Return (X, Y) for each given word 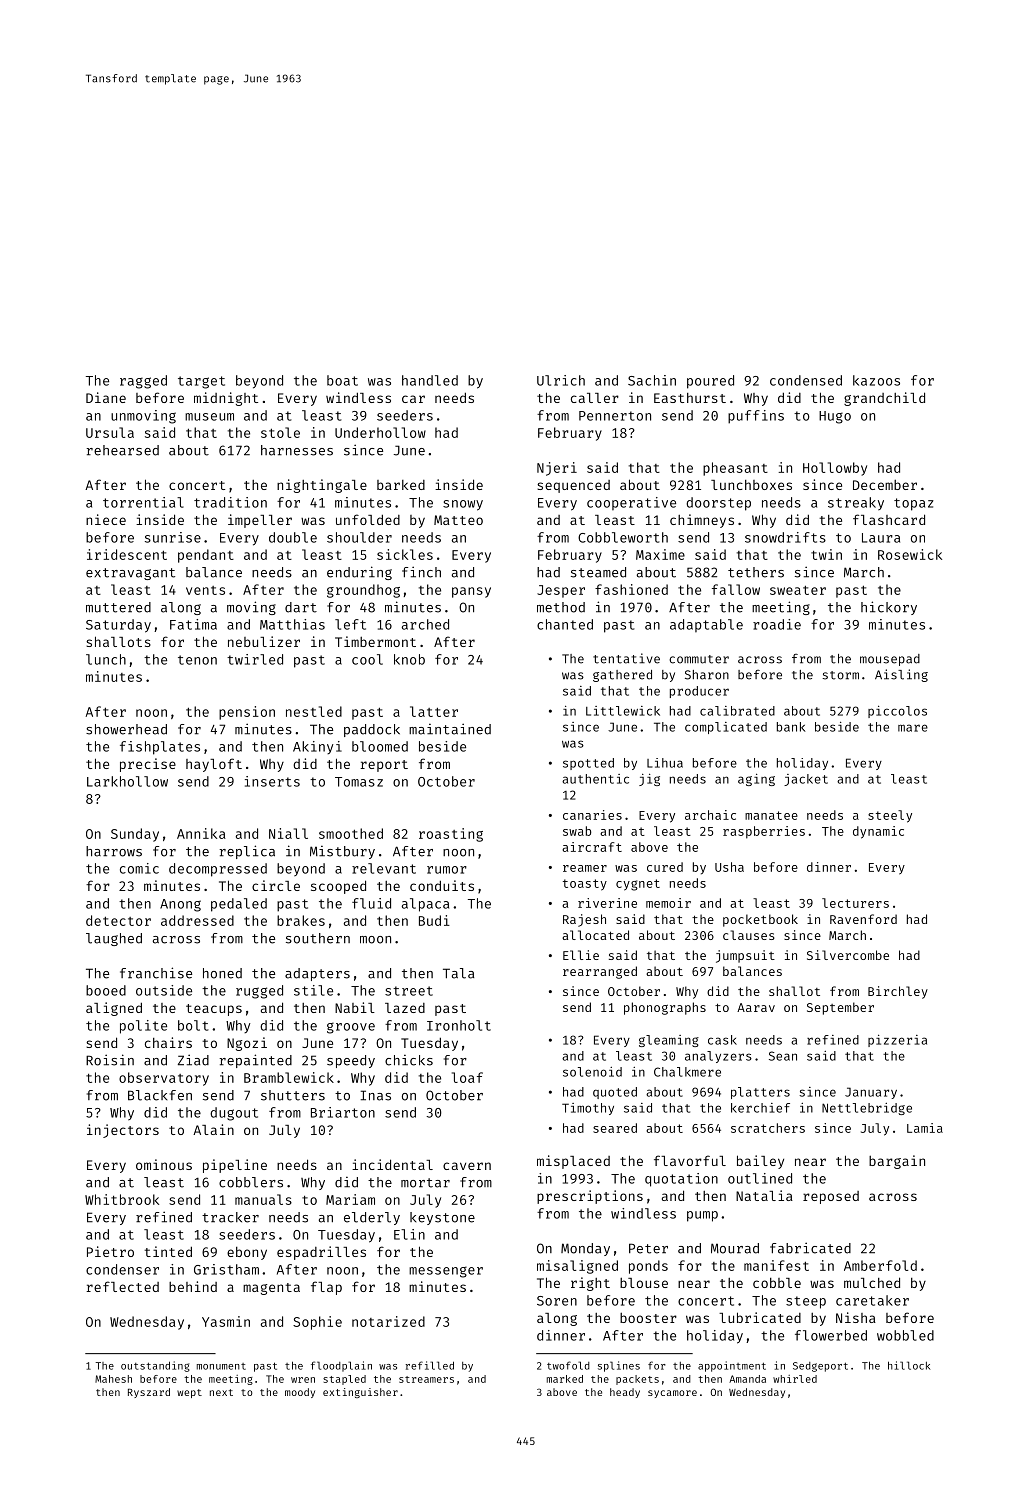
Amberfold (880, 1265)
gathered (622, 676)
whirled (795, 1379)
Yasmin (226, 1321)
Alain (213, 1129)
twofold (568, 1365)
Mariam (350, 1199)
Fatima (193, 624)
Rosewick (910, 554)
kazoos (876, 380)
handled (430, 380)
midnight (226, 399)
